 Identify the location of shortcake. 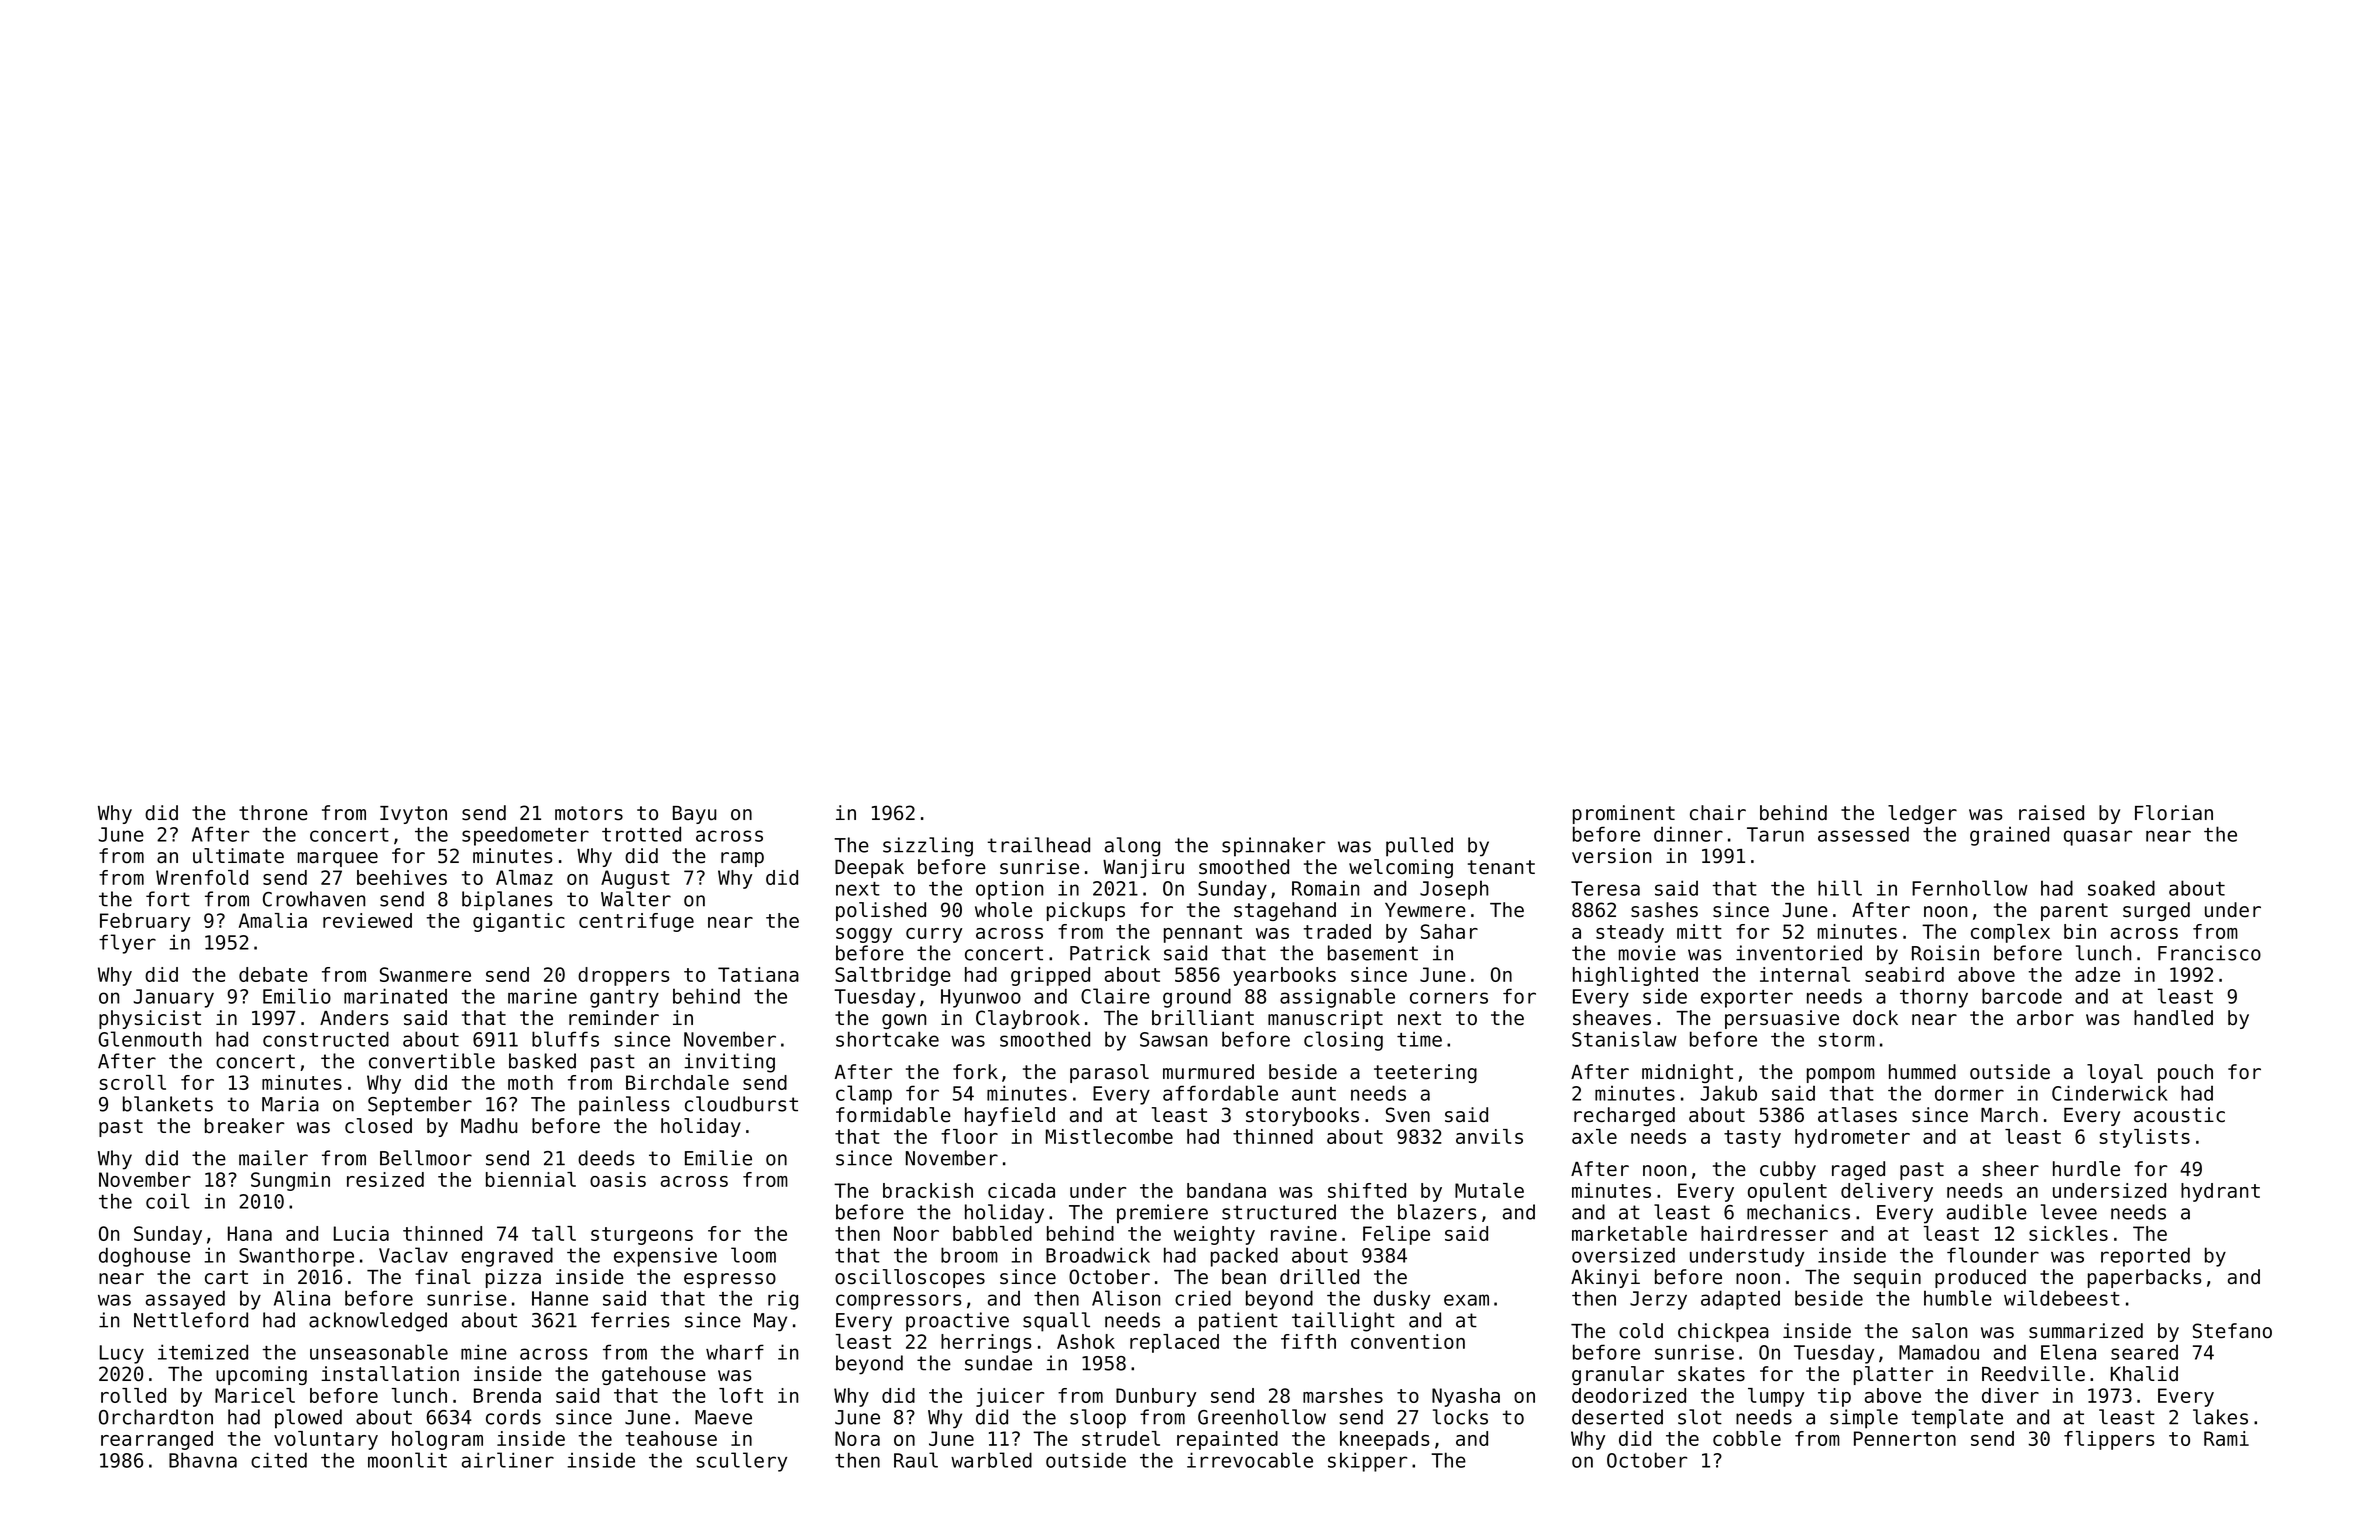
(887, 1039).
